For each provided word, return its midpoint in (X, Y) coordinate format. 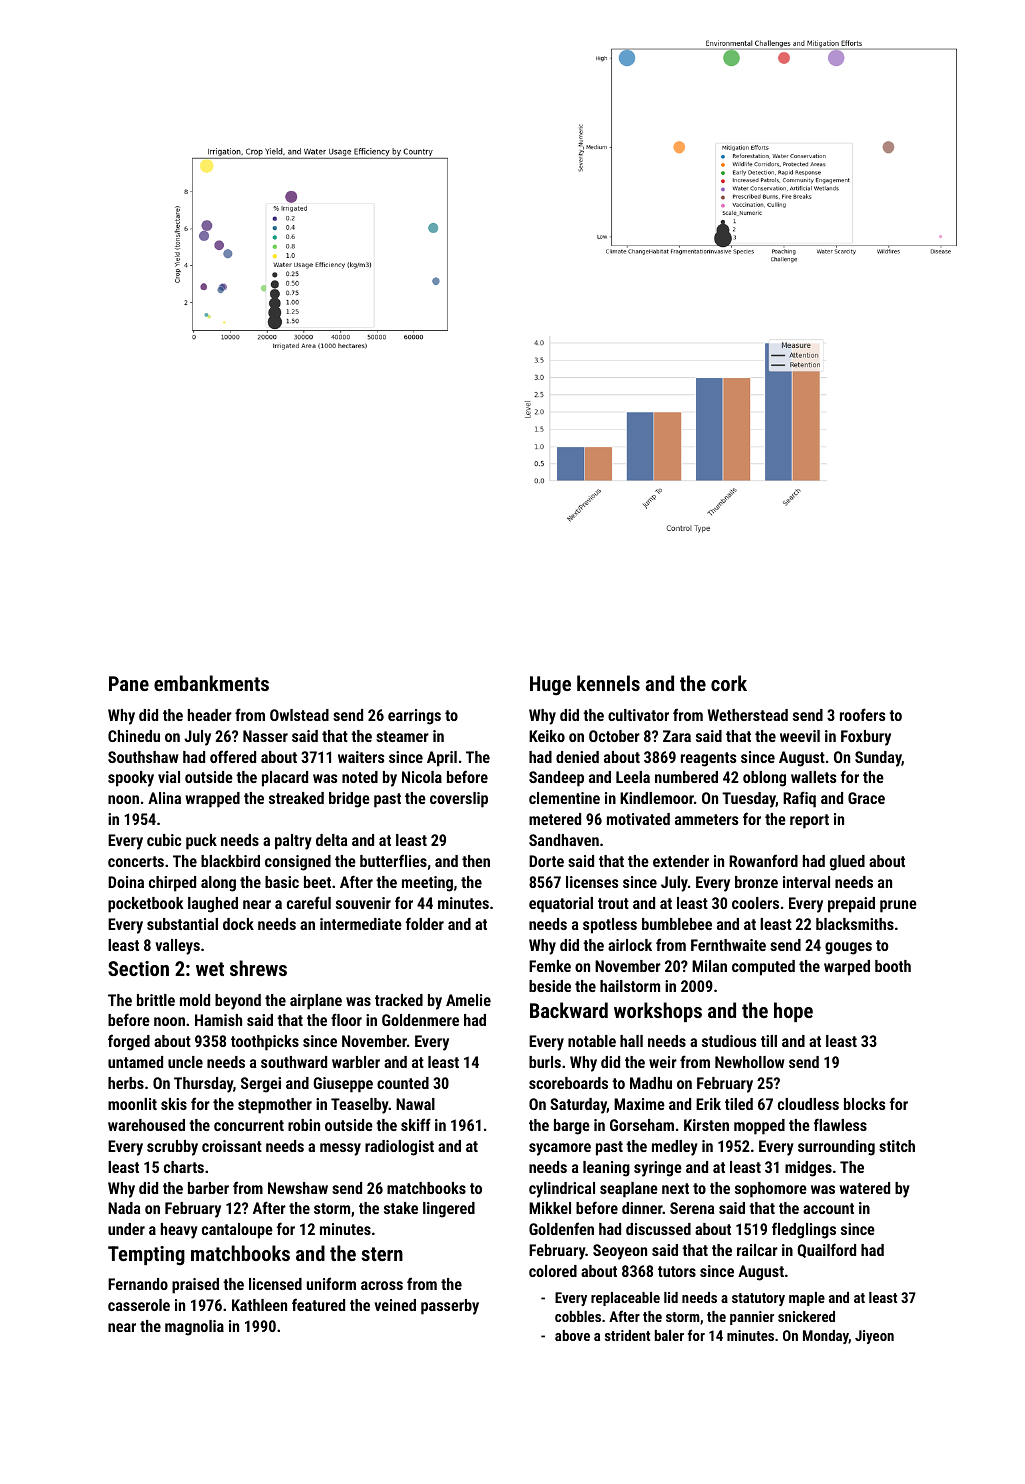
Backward (569, 1010)
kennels (608, 683)
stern (382, 1254)
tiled (739, 1104)
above (572, 1335)
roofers (862, 714)
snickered (806, 1316)
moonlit (132, 1104)
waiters (361, 757)
